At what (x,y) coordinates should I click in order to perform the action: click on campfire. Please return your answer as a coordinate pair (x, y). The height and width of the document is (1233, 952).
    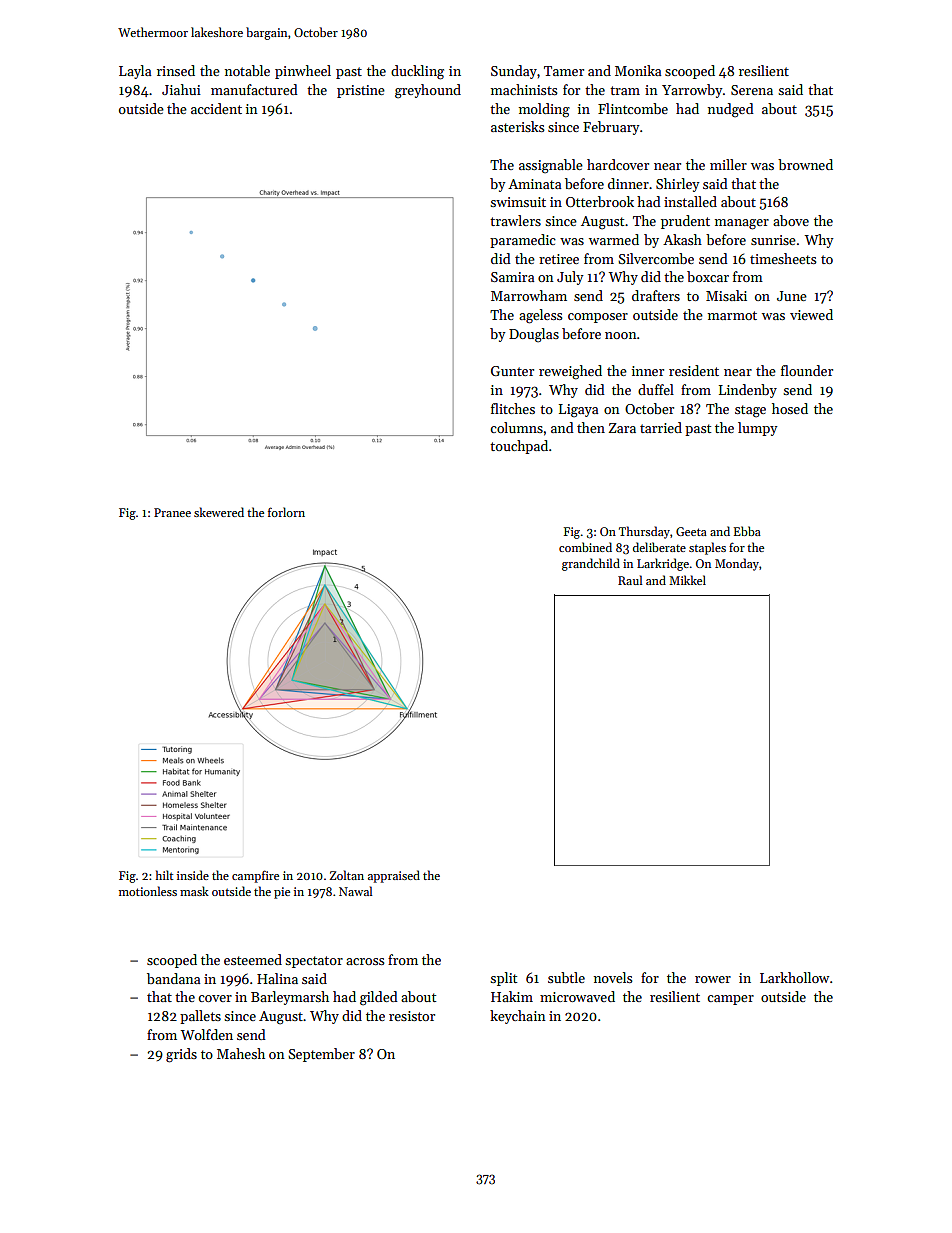
    Looking at the image, I should click on (255, 876).
